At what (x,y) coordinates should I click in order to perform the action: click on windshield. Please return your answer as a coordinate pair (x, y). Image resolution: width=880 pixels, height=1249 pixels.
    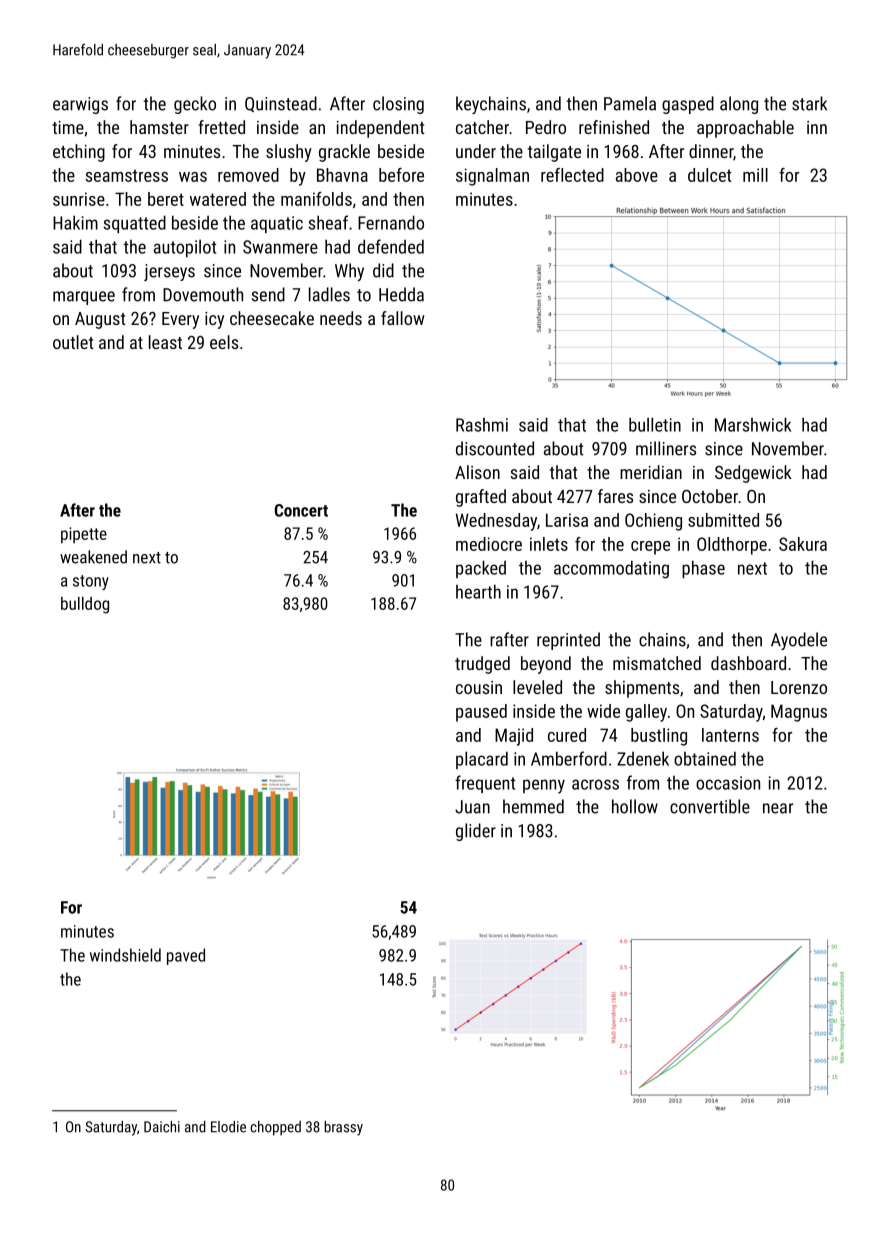
    Looking at the image, I should click on (125, 955).
